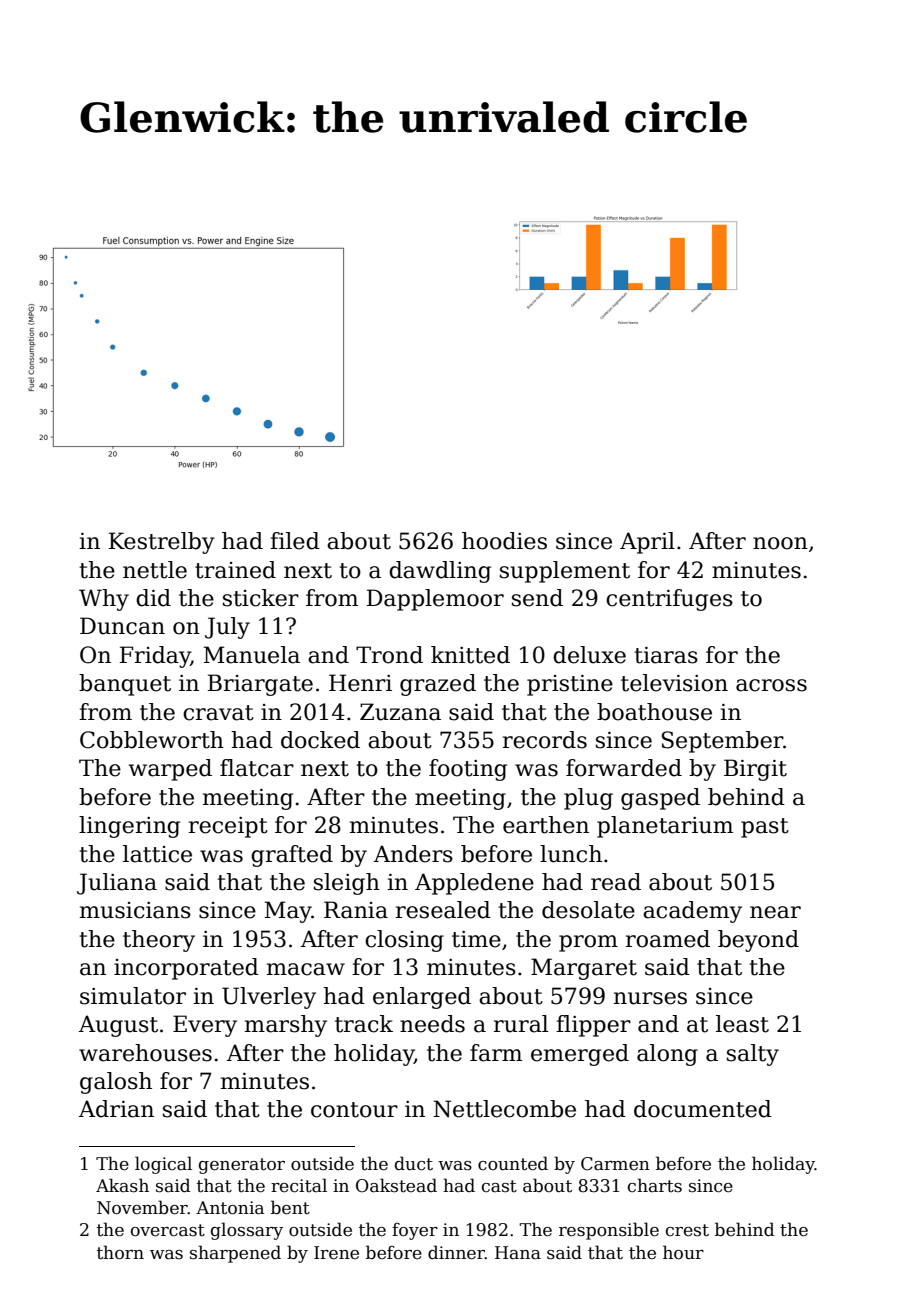 This image has width=908, height=1316. What do you see at coordinates (336, 1253) in the image?
I see `Irene` at bounding box center [336, 1253].
